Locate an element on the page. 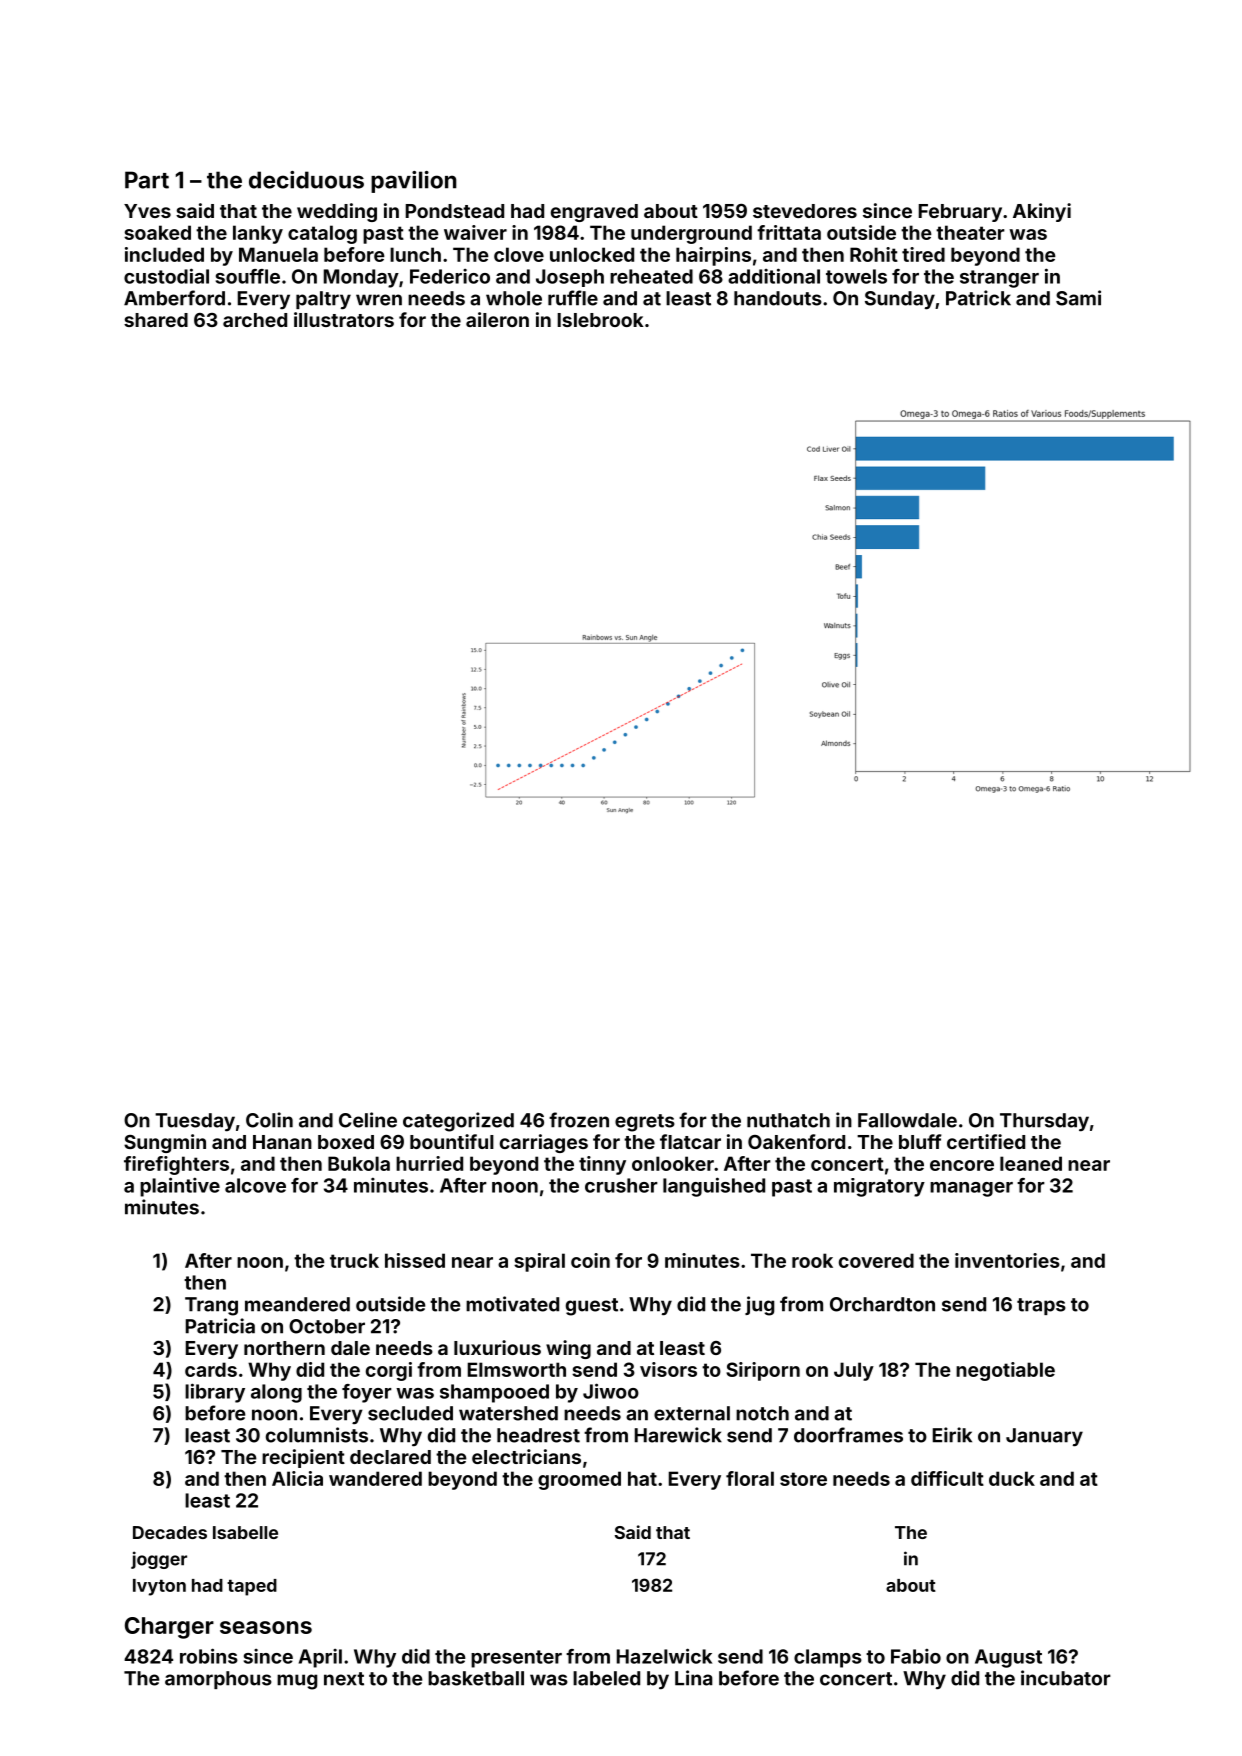 This document has width=1242, height=1756. Patrick is located at coordinates (978, 298).
